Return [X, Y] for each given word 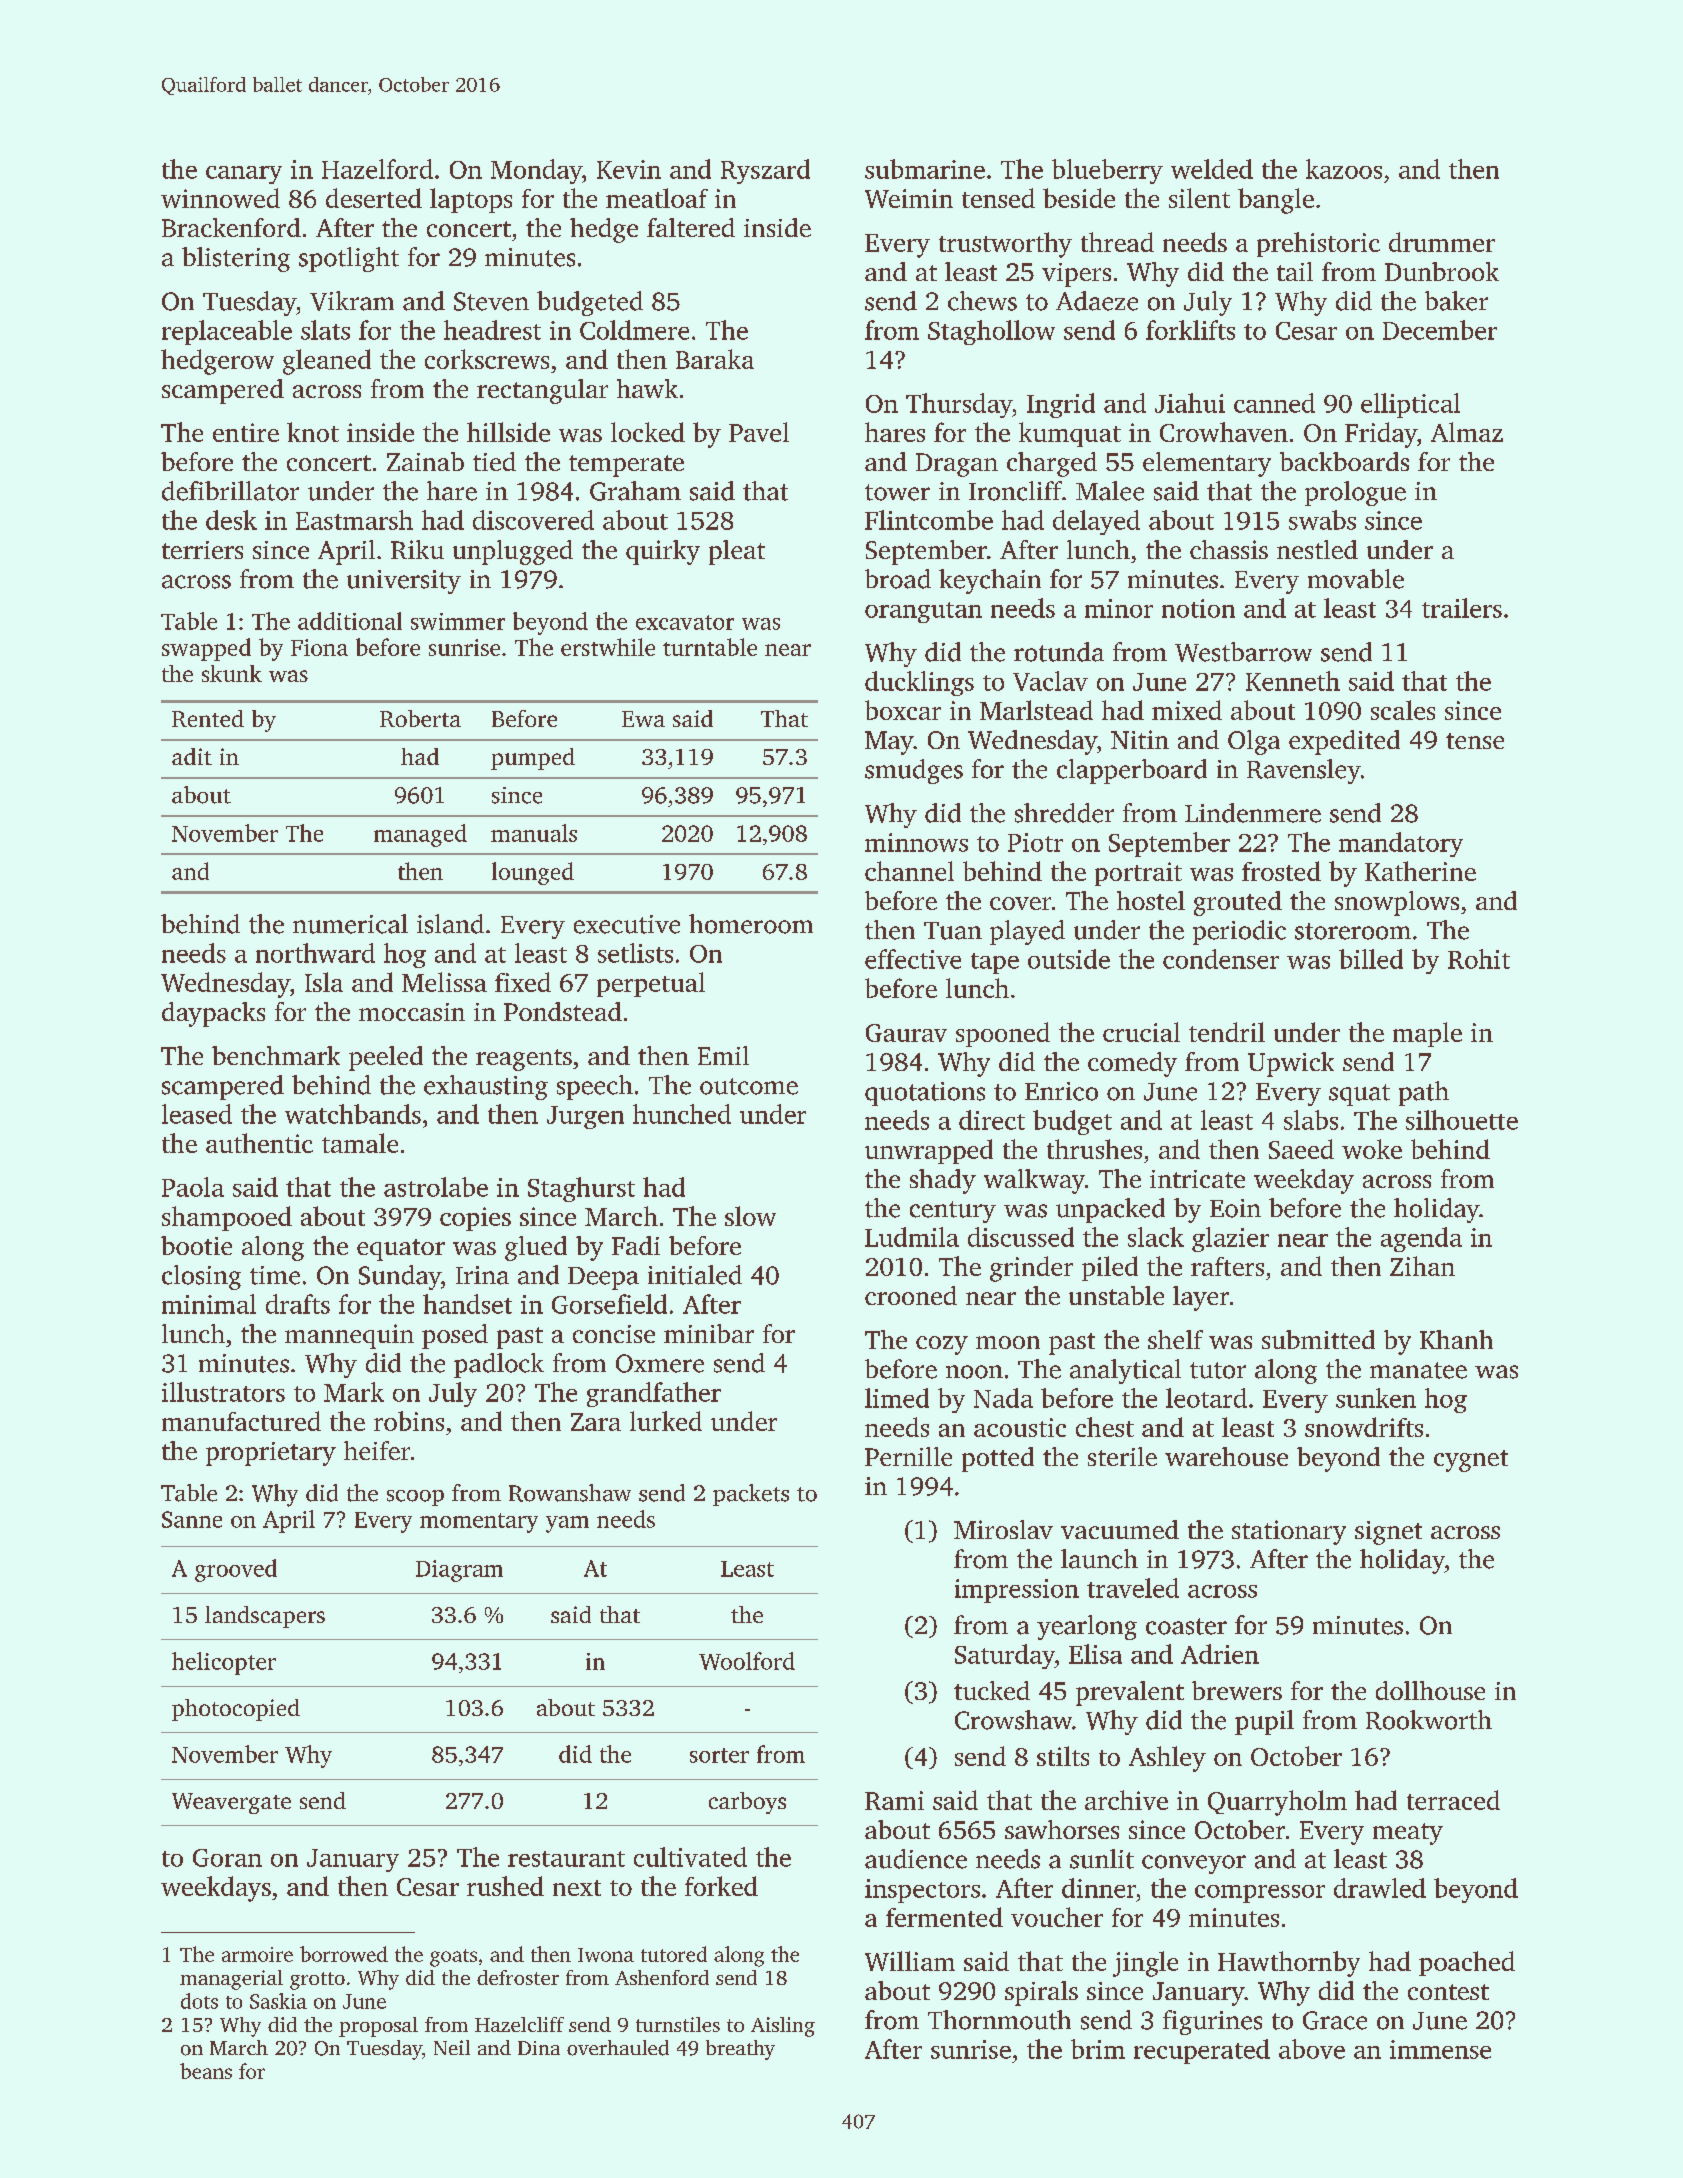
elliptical [1410, 405]
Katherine [1420, 871]
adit [192, 756]
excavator [685, 622]
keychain [990, 581]
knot [313, 432]
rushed [505, 1886]
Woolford [747, 1661]
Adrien [1220, 1654]
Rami [894, 1800]
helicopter [224, 1663]
